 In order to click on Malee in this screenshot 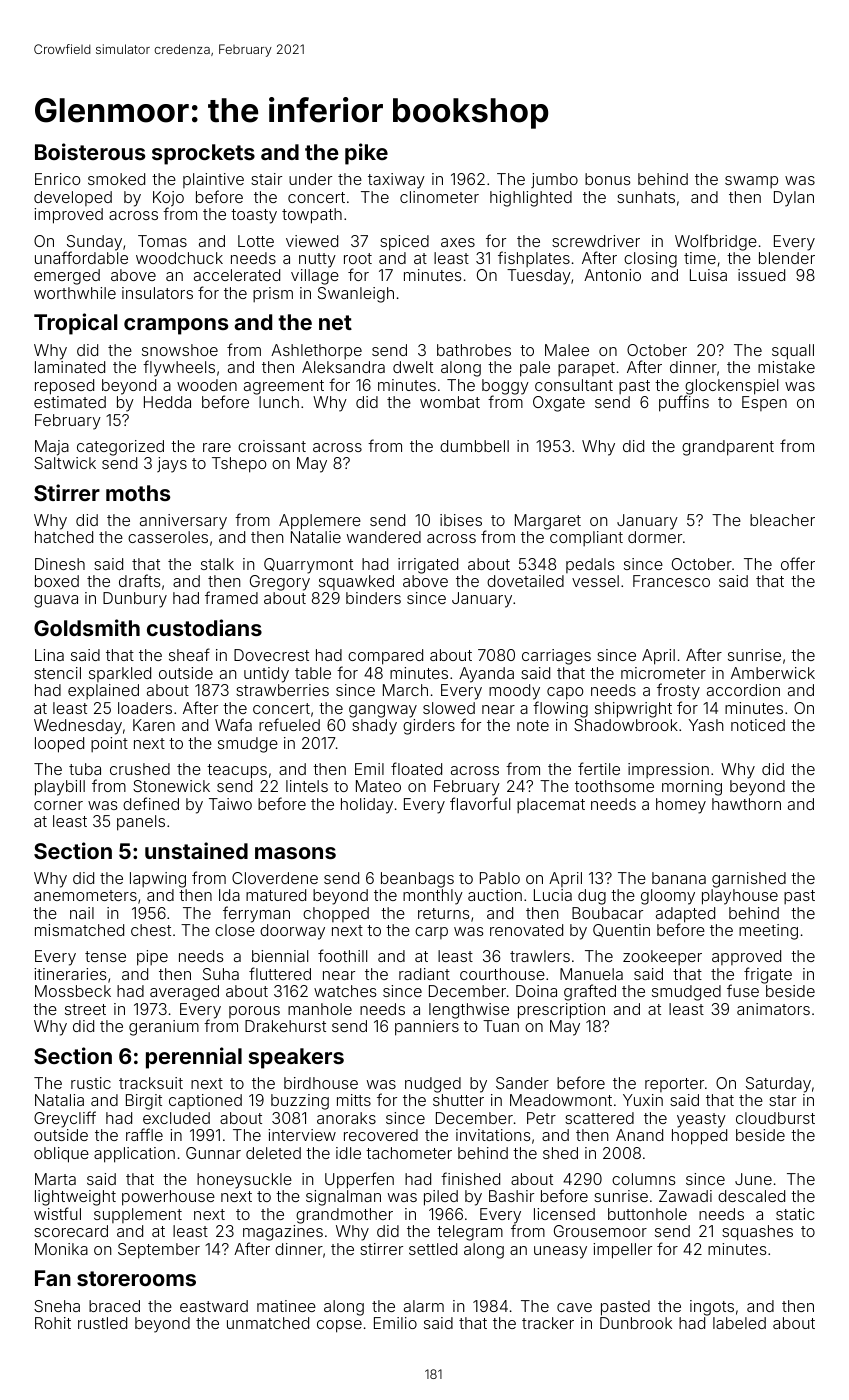, I will do `click(567, 350)`.
